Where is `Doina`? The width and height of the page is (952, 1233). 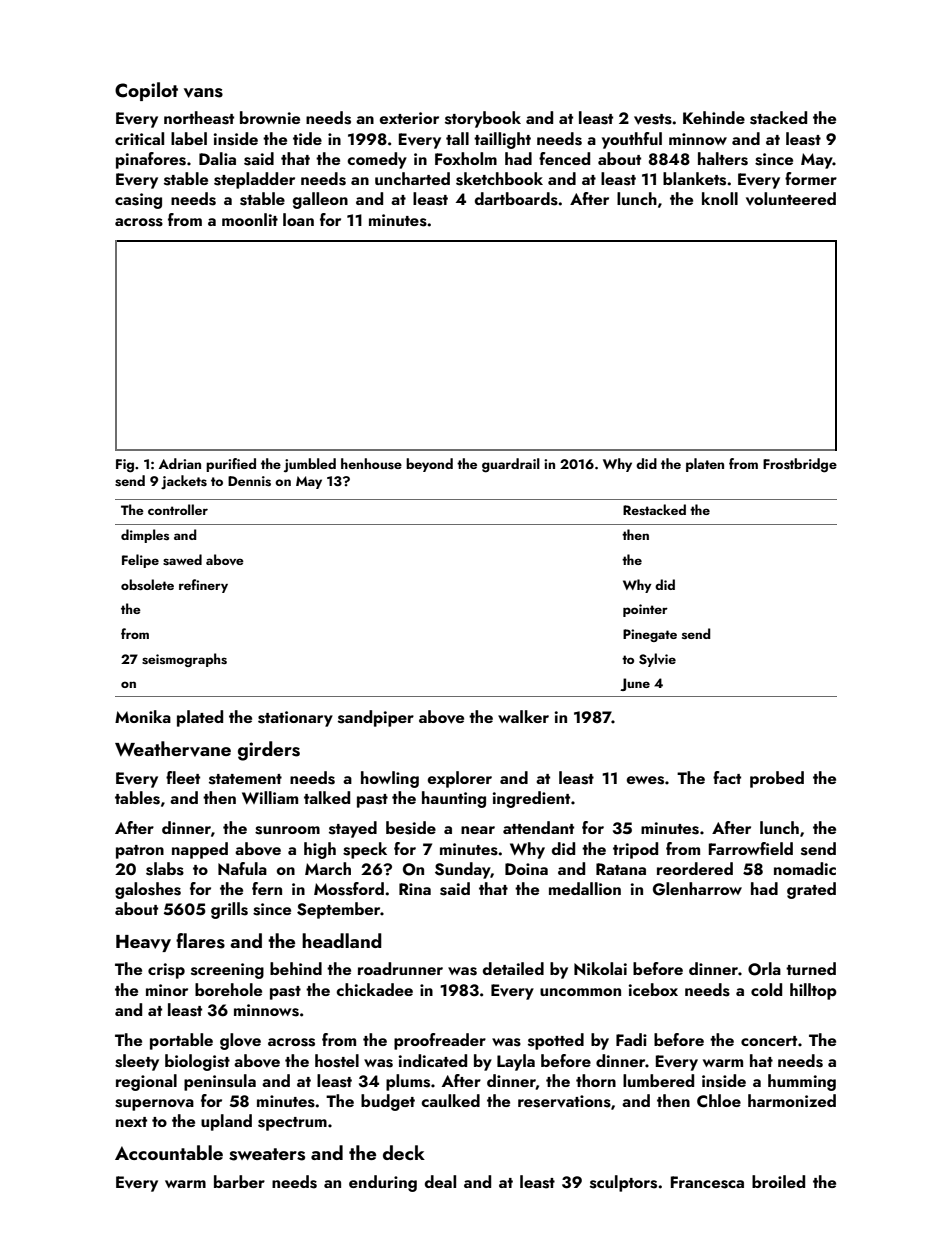 Doina is located at coordinates (526, 869).
